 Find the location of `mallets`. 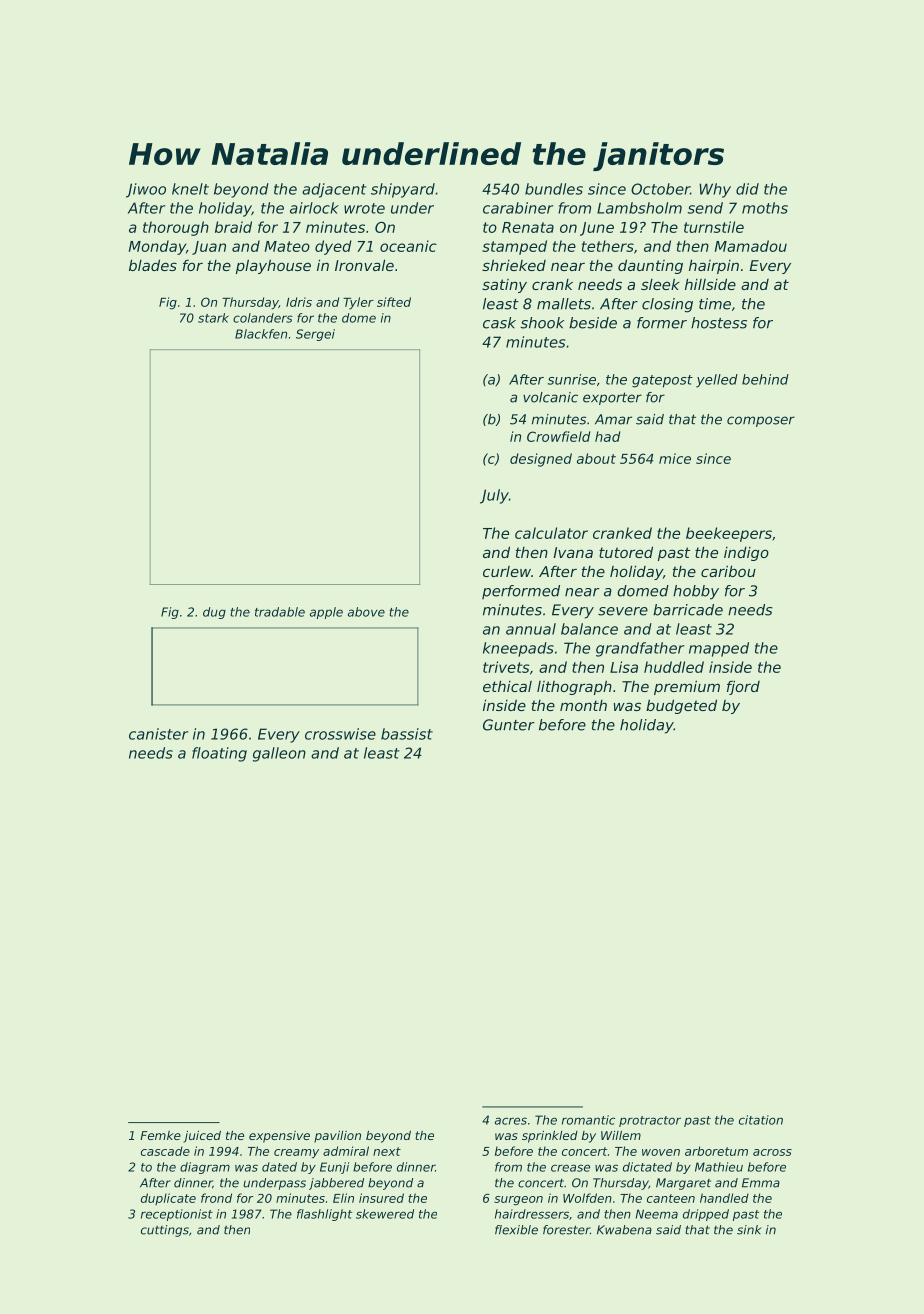

mallets is located at coordinates (564, 304).
